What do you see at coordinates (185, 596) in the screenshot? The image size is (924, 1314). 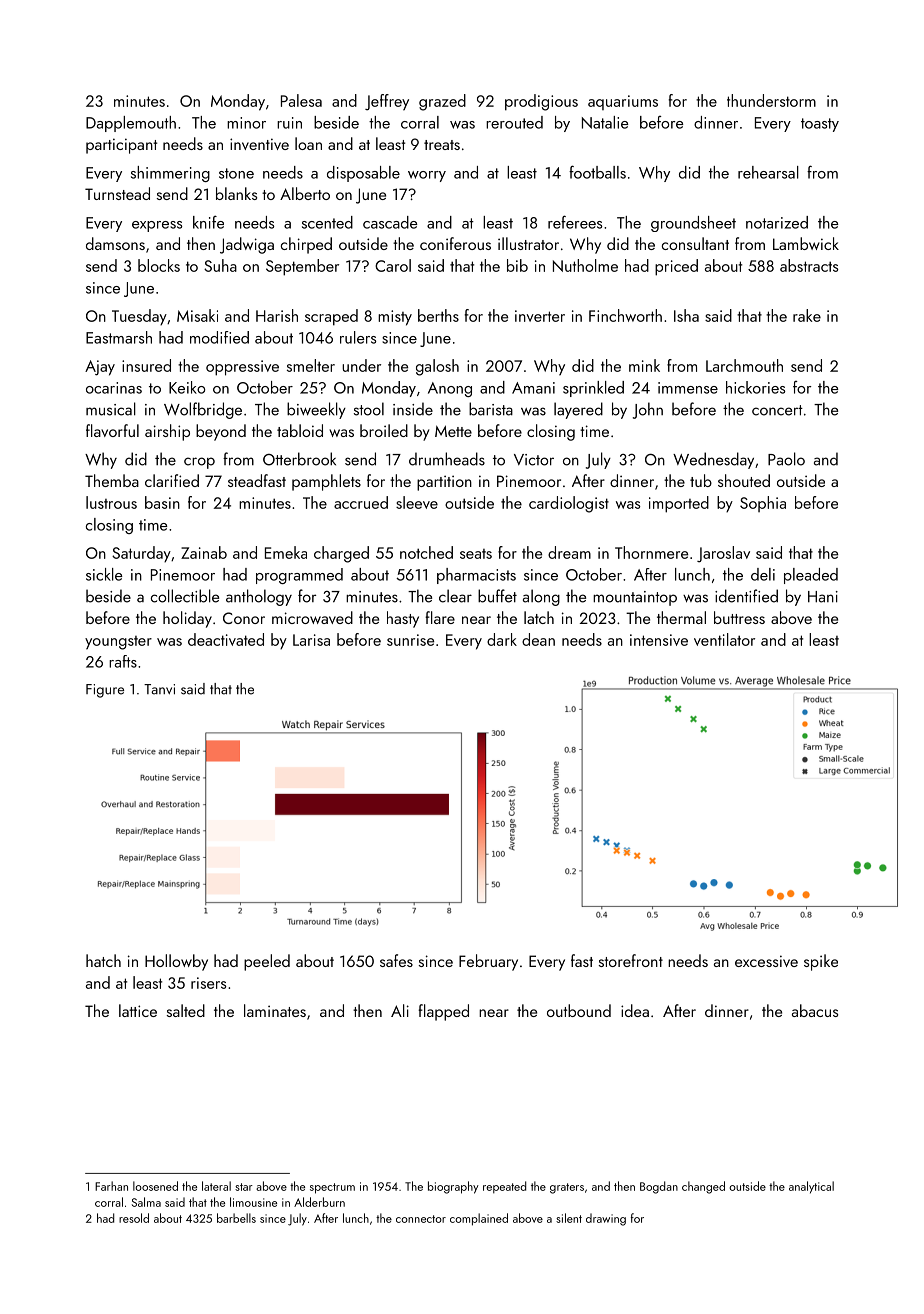 I see `collectible` at bounding box center [185, 596].
